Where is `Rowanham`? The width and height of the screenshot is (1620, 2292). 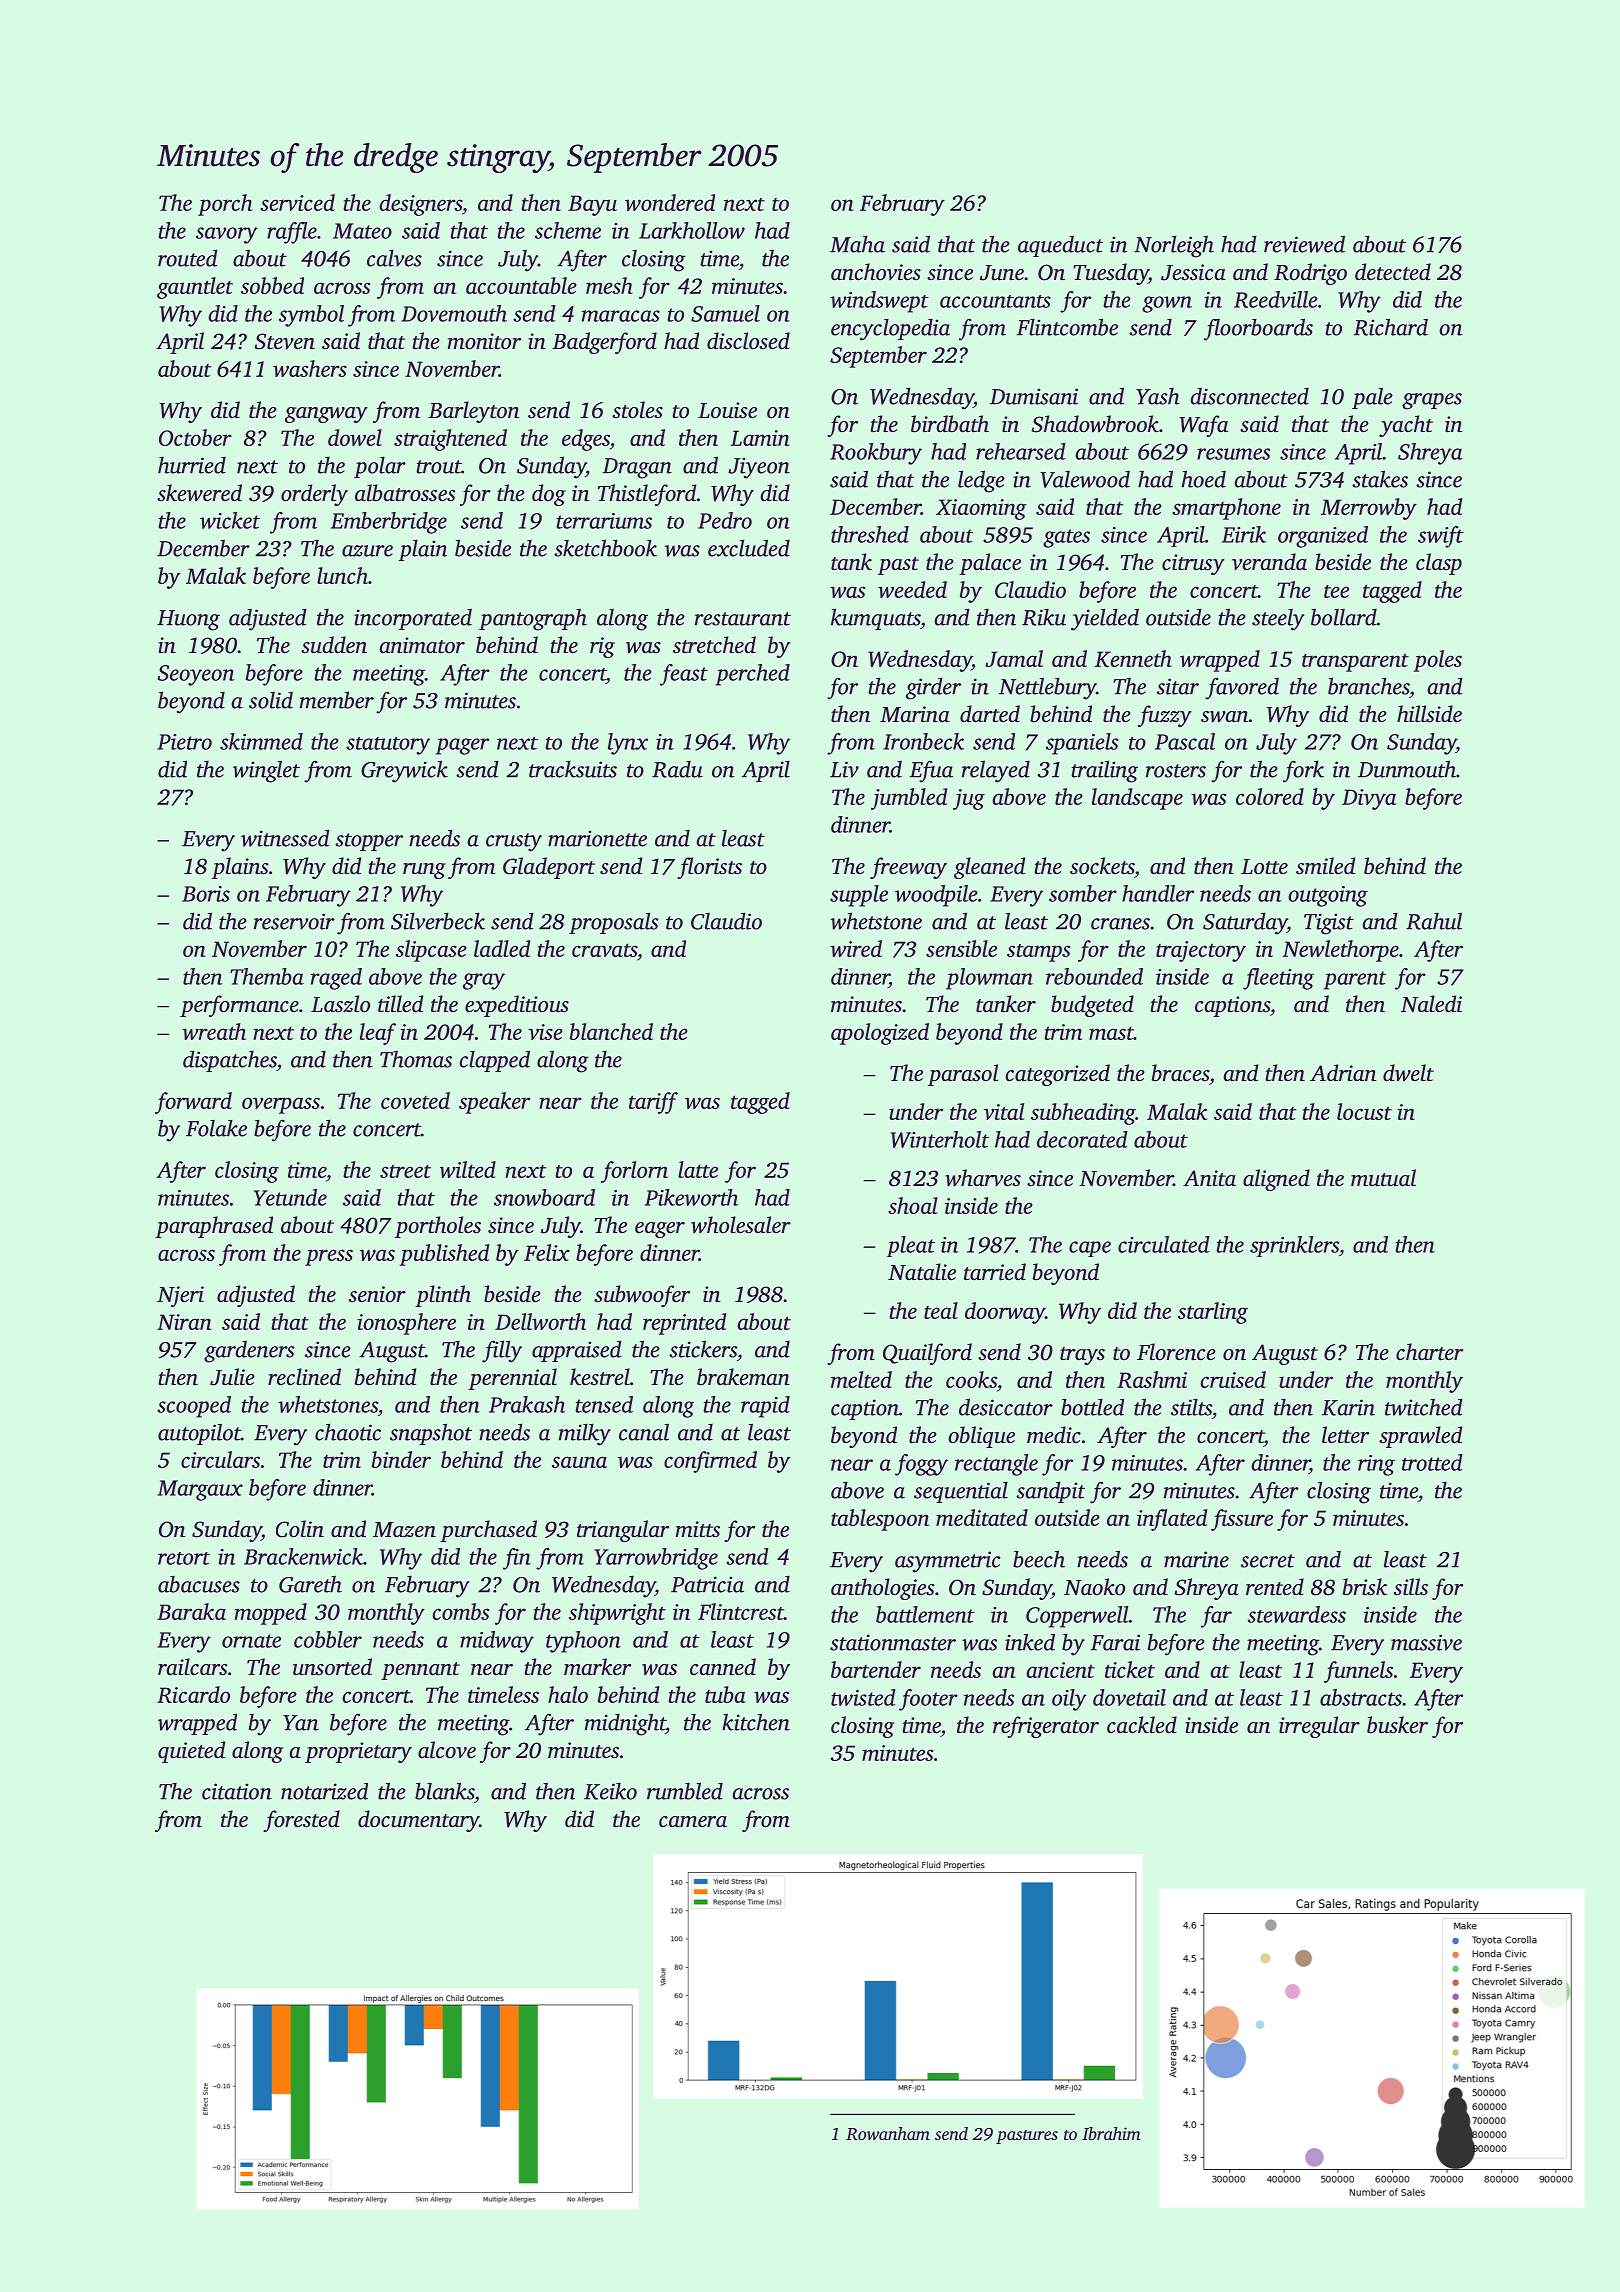 Rowanham is located at coordinates (888, 2133).
